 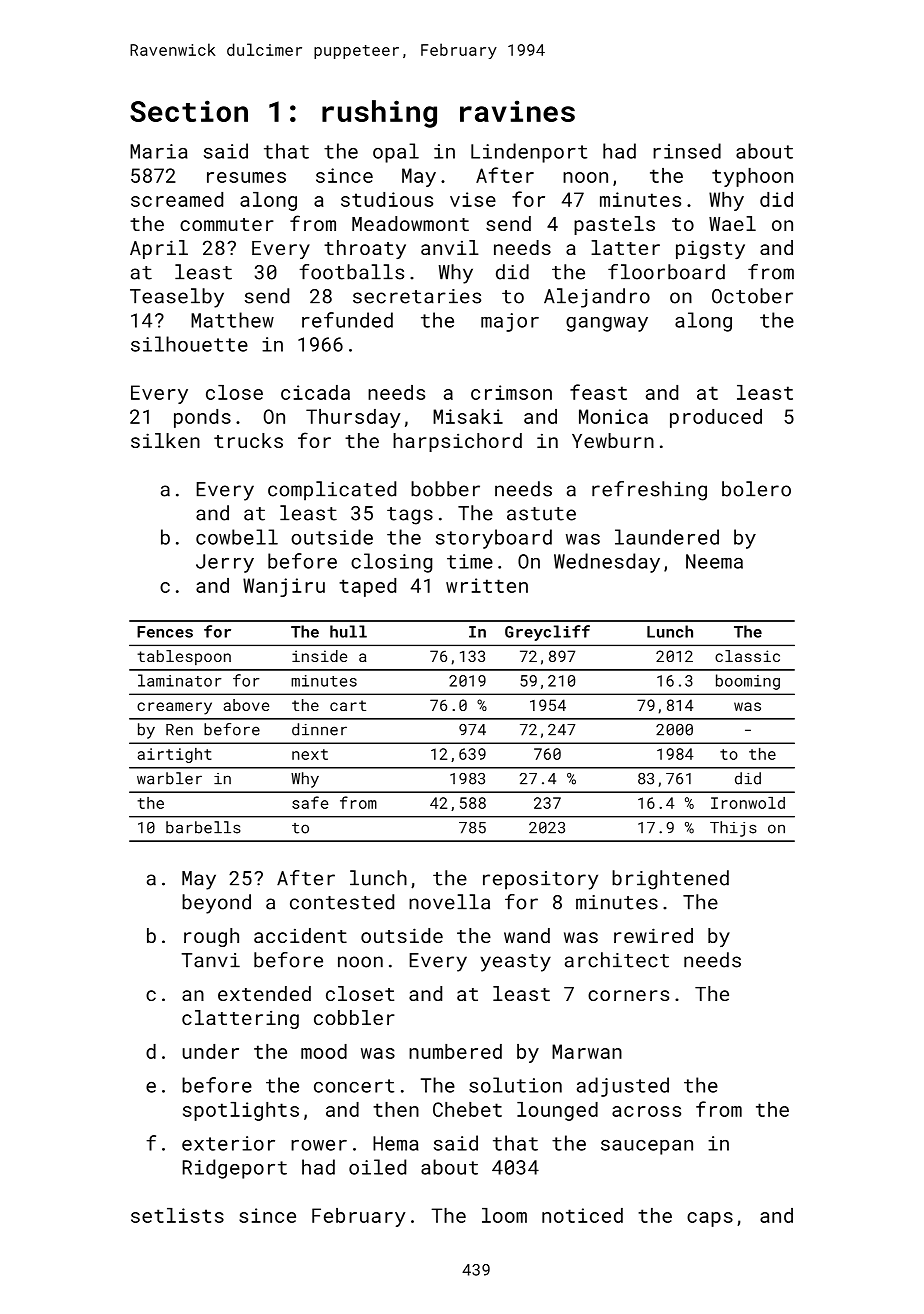 I want to click on caps, so click(x=710, y=1219).
